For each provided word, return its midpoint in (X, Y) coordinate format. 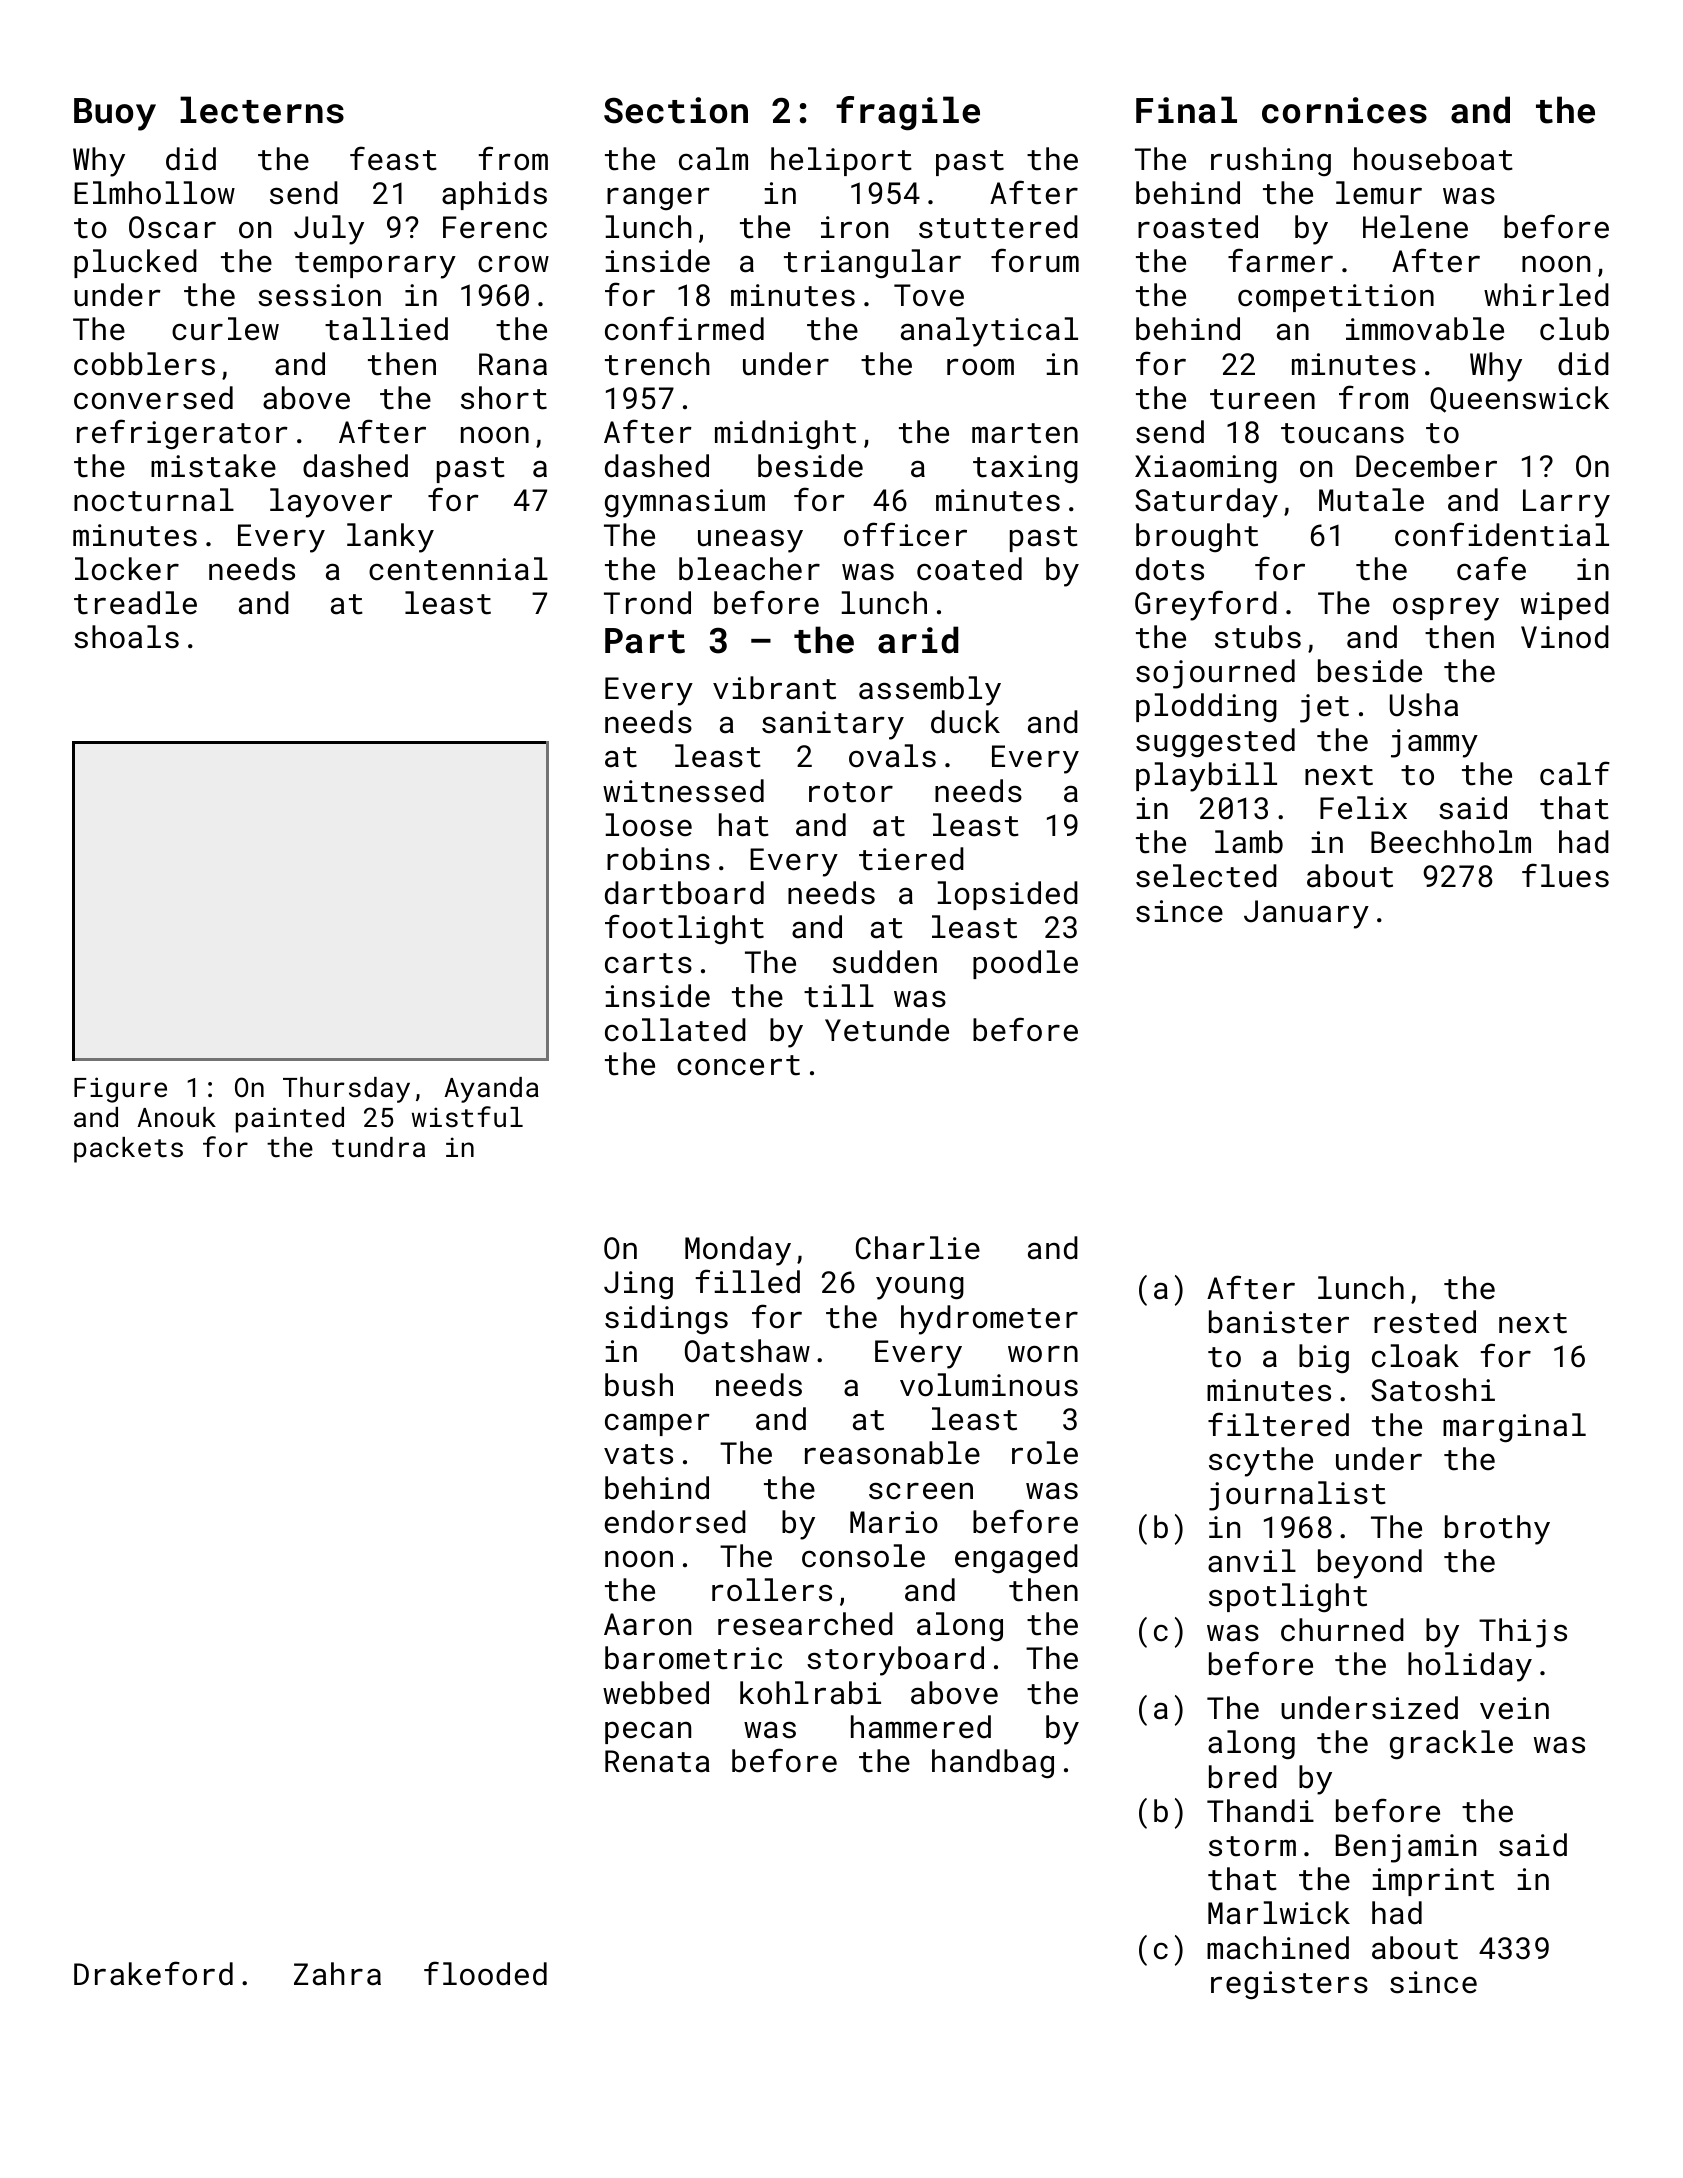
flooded (485, 1973)
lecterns (262, 110)
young (920, 1288)
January (1306, 914)
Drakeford (153, 1973)
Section (676, 110)
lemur (1379, 193)
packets (128, 1150)
